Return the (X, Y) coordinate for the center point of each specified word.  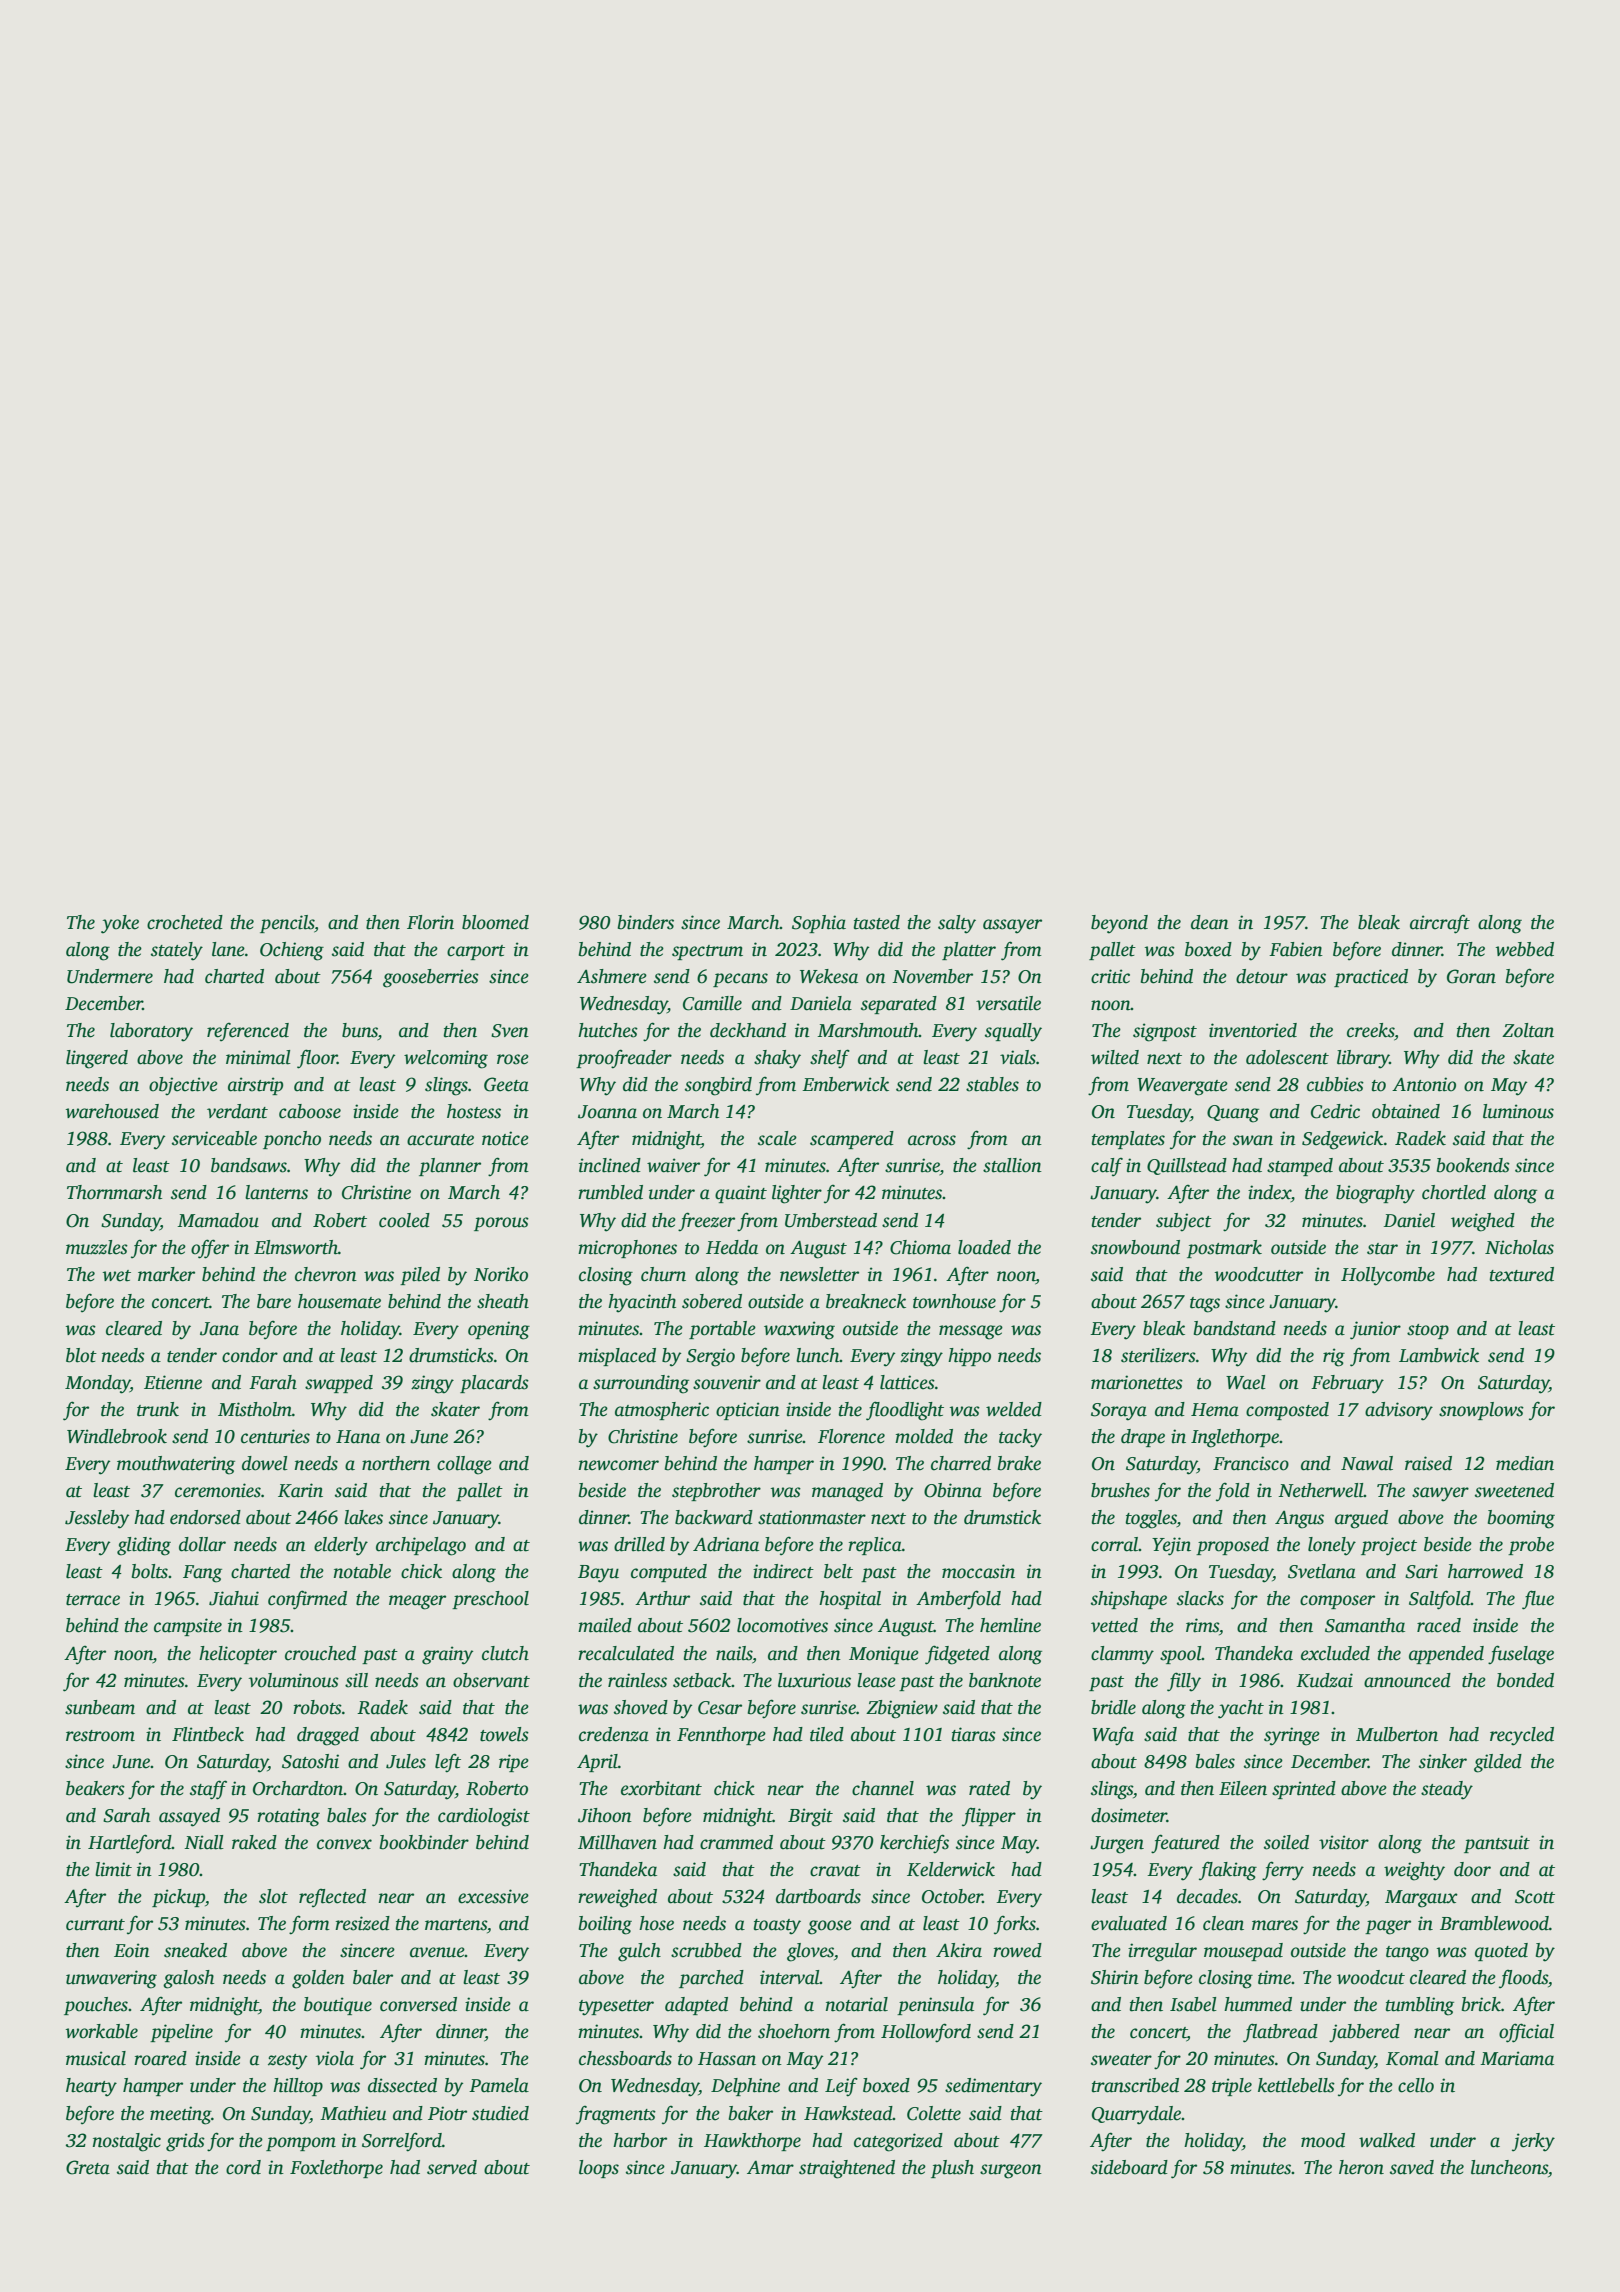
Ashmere (612, 976)
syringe (1292, 1736)
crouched (320, 1653)
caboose (310, 1111)
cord (243, 2167)
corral (1115, 1544)
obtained (1406, 1111)
